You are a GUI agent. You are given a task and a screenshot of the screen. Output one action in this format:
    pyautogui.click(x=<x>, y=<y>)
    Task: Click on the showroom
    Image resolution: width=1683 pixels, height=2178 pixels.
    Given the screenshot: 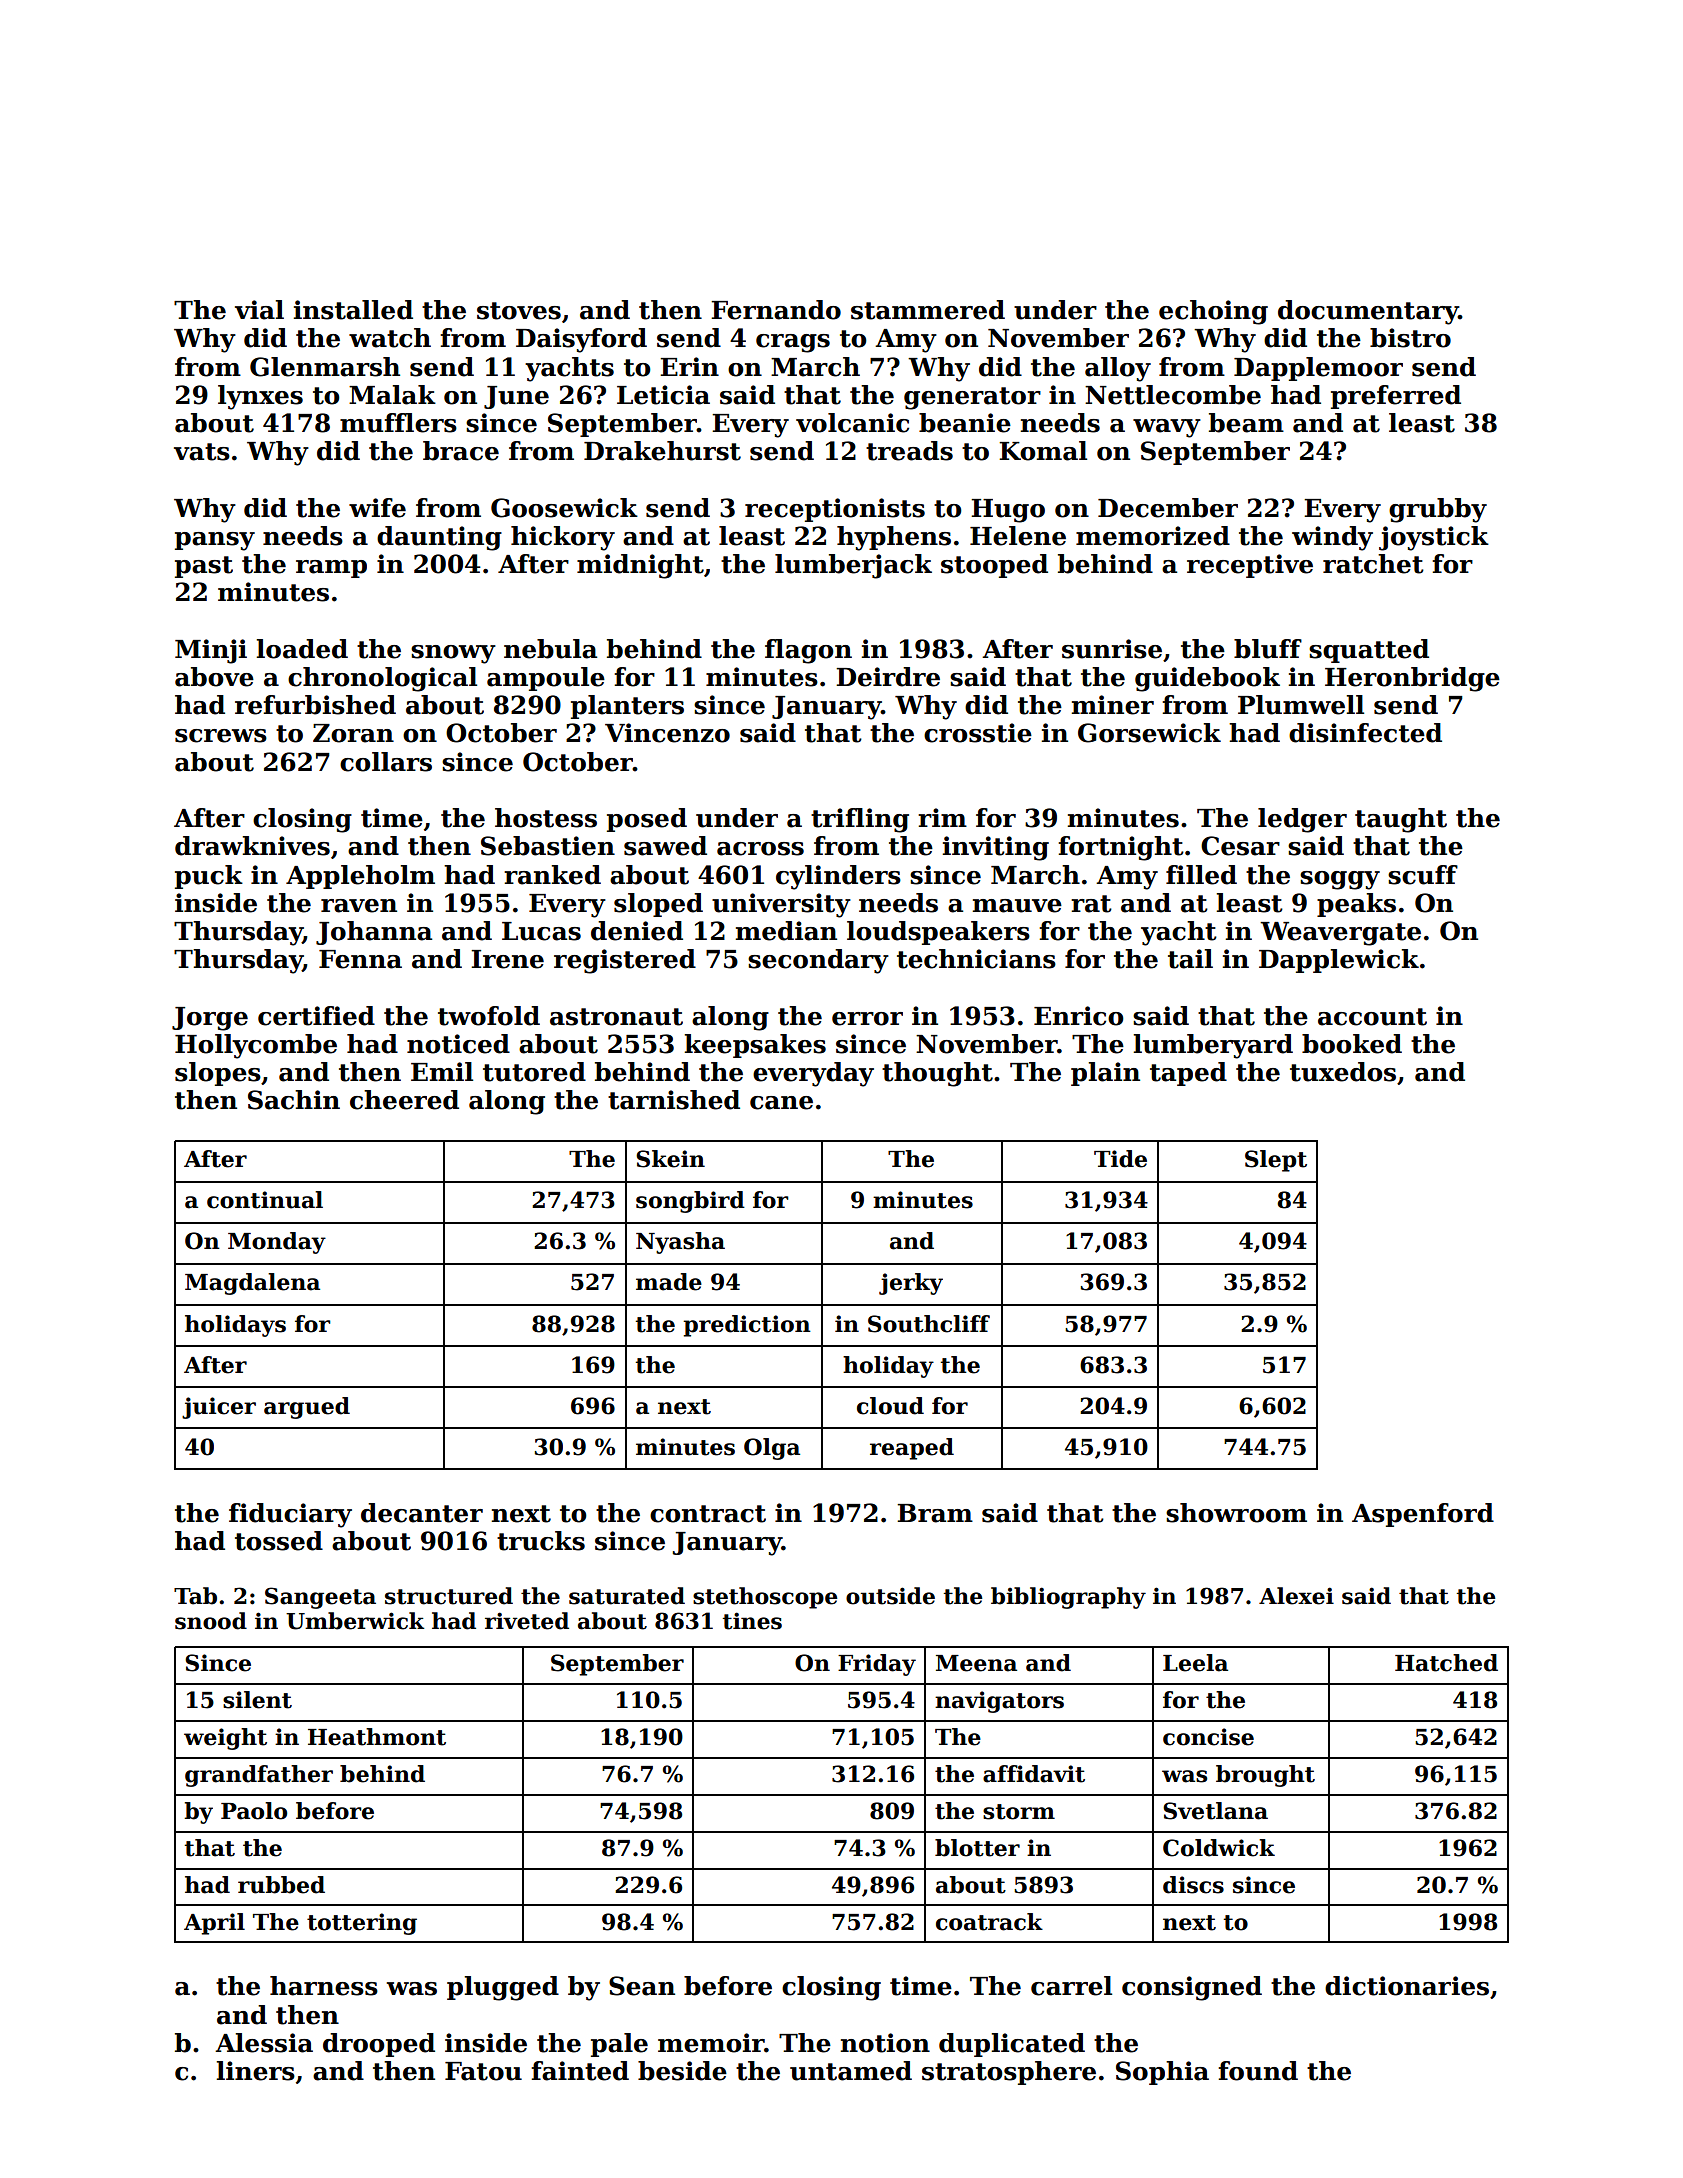 What is the action you would take?
    pyautogui.click(x=1236, y=1513)
